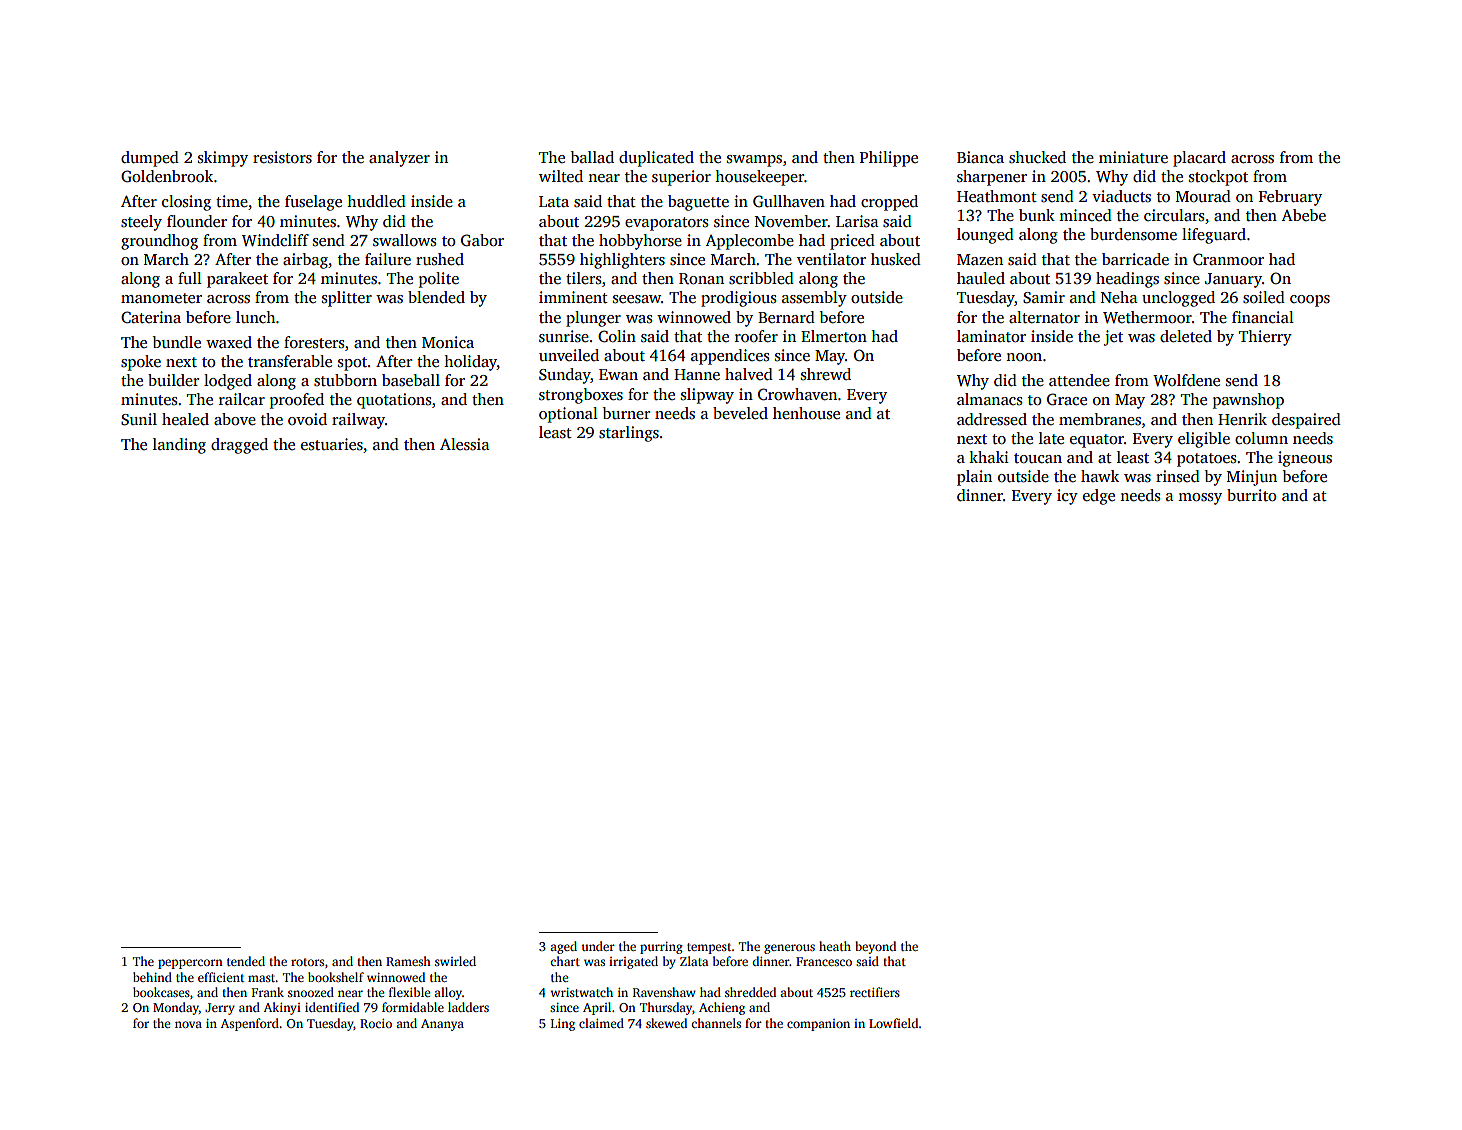  What do you see at coordinates (974, 478) in the screenshot?
I see `plain` at bounding box center [974, 478].
